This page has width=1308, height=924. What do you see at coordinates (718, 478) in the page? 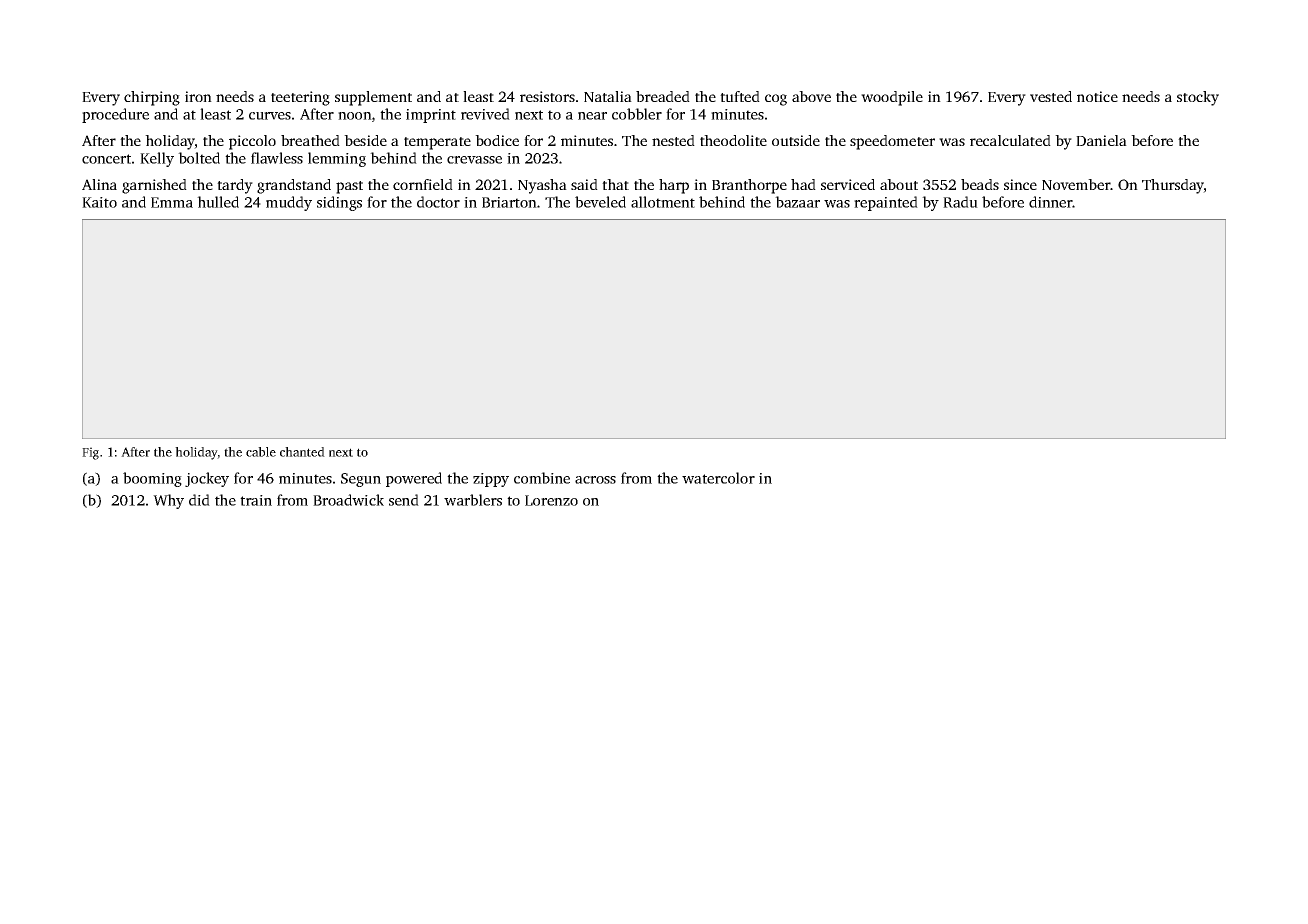
I see `watercolor` at bounding box center [718, 478].
